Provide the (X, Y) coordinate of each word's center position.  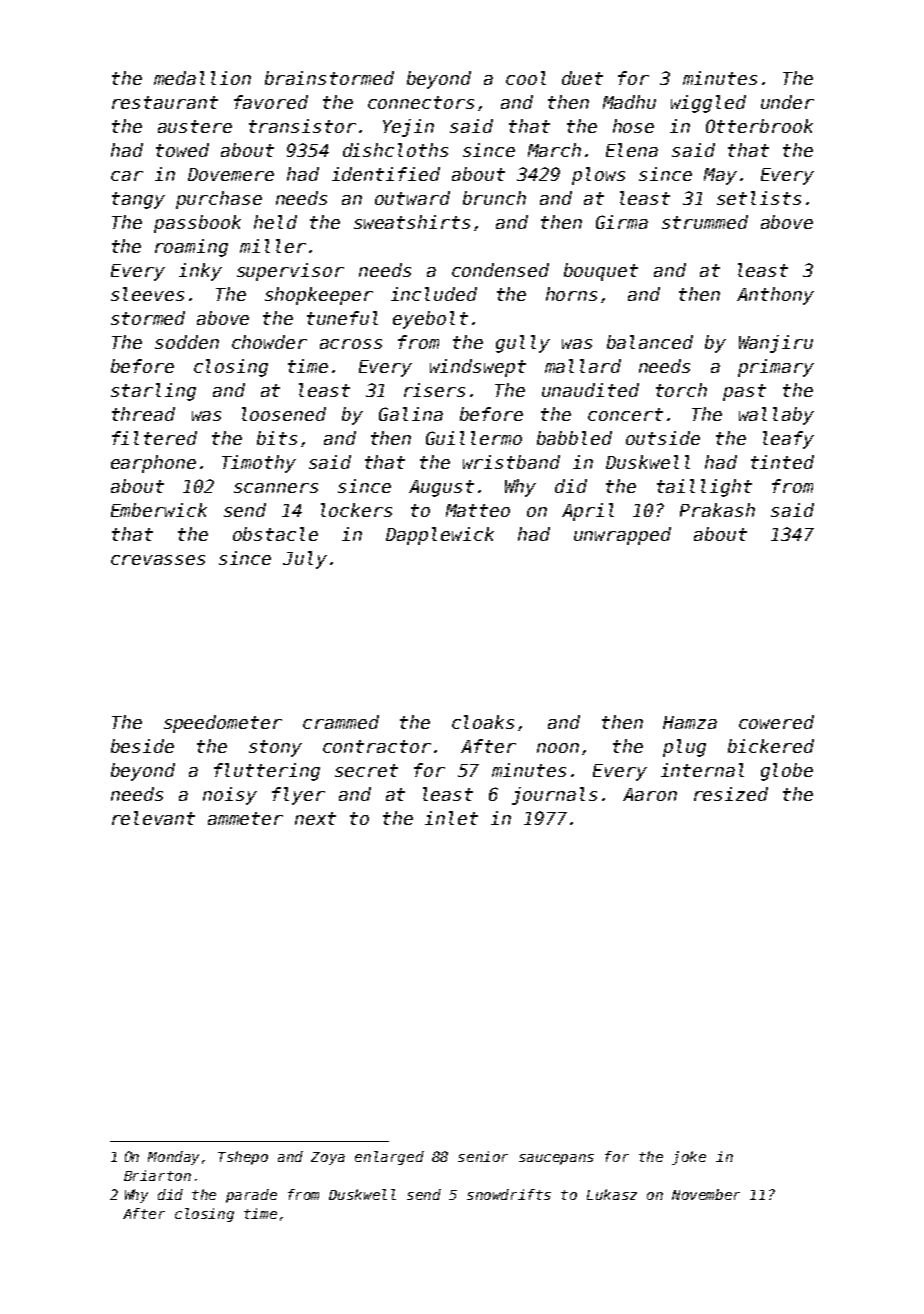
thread (143, 414)
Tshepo (243, 1158)
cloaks (483, 722)
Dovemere (231, 174)
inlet (451, 818)
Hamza (690, 722)
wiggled (708, 104)
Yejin (408, 128)
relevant (153, 818)
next (315, 818)
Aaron (650, 794)
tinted (782, 462)
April (588, 512)
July (305, 560)
